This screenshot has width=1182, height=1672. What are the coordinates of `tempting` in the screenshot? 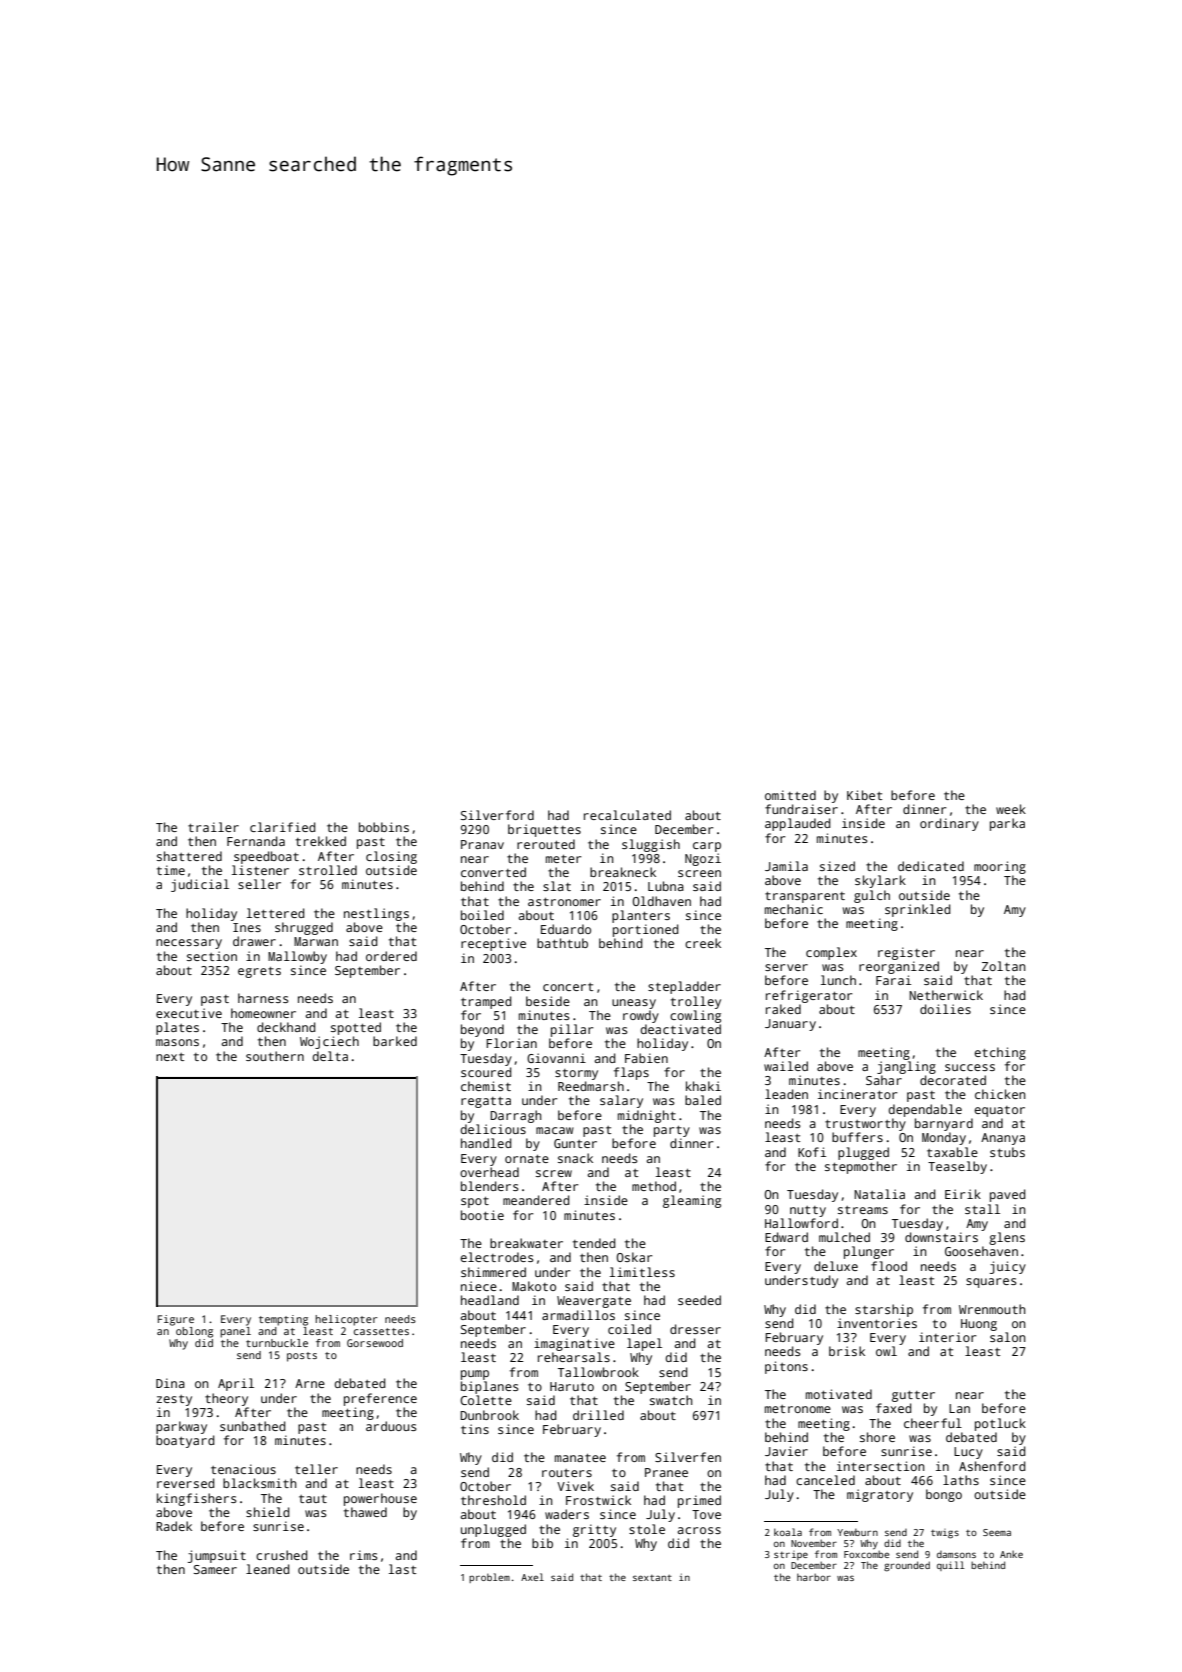 It's located at (283, 1320).
